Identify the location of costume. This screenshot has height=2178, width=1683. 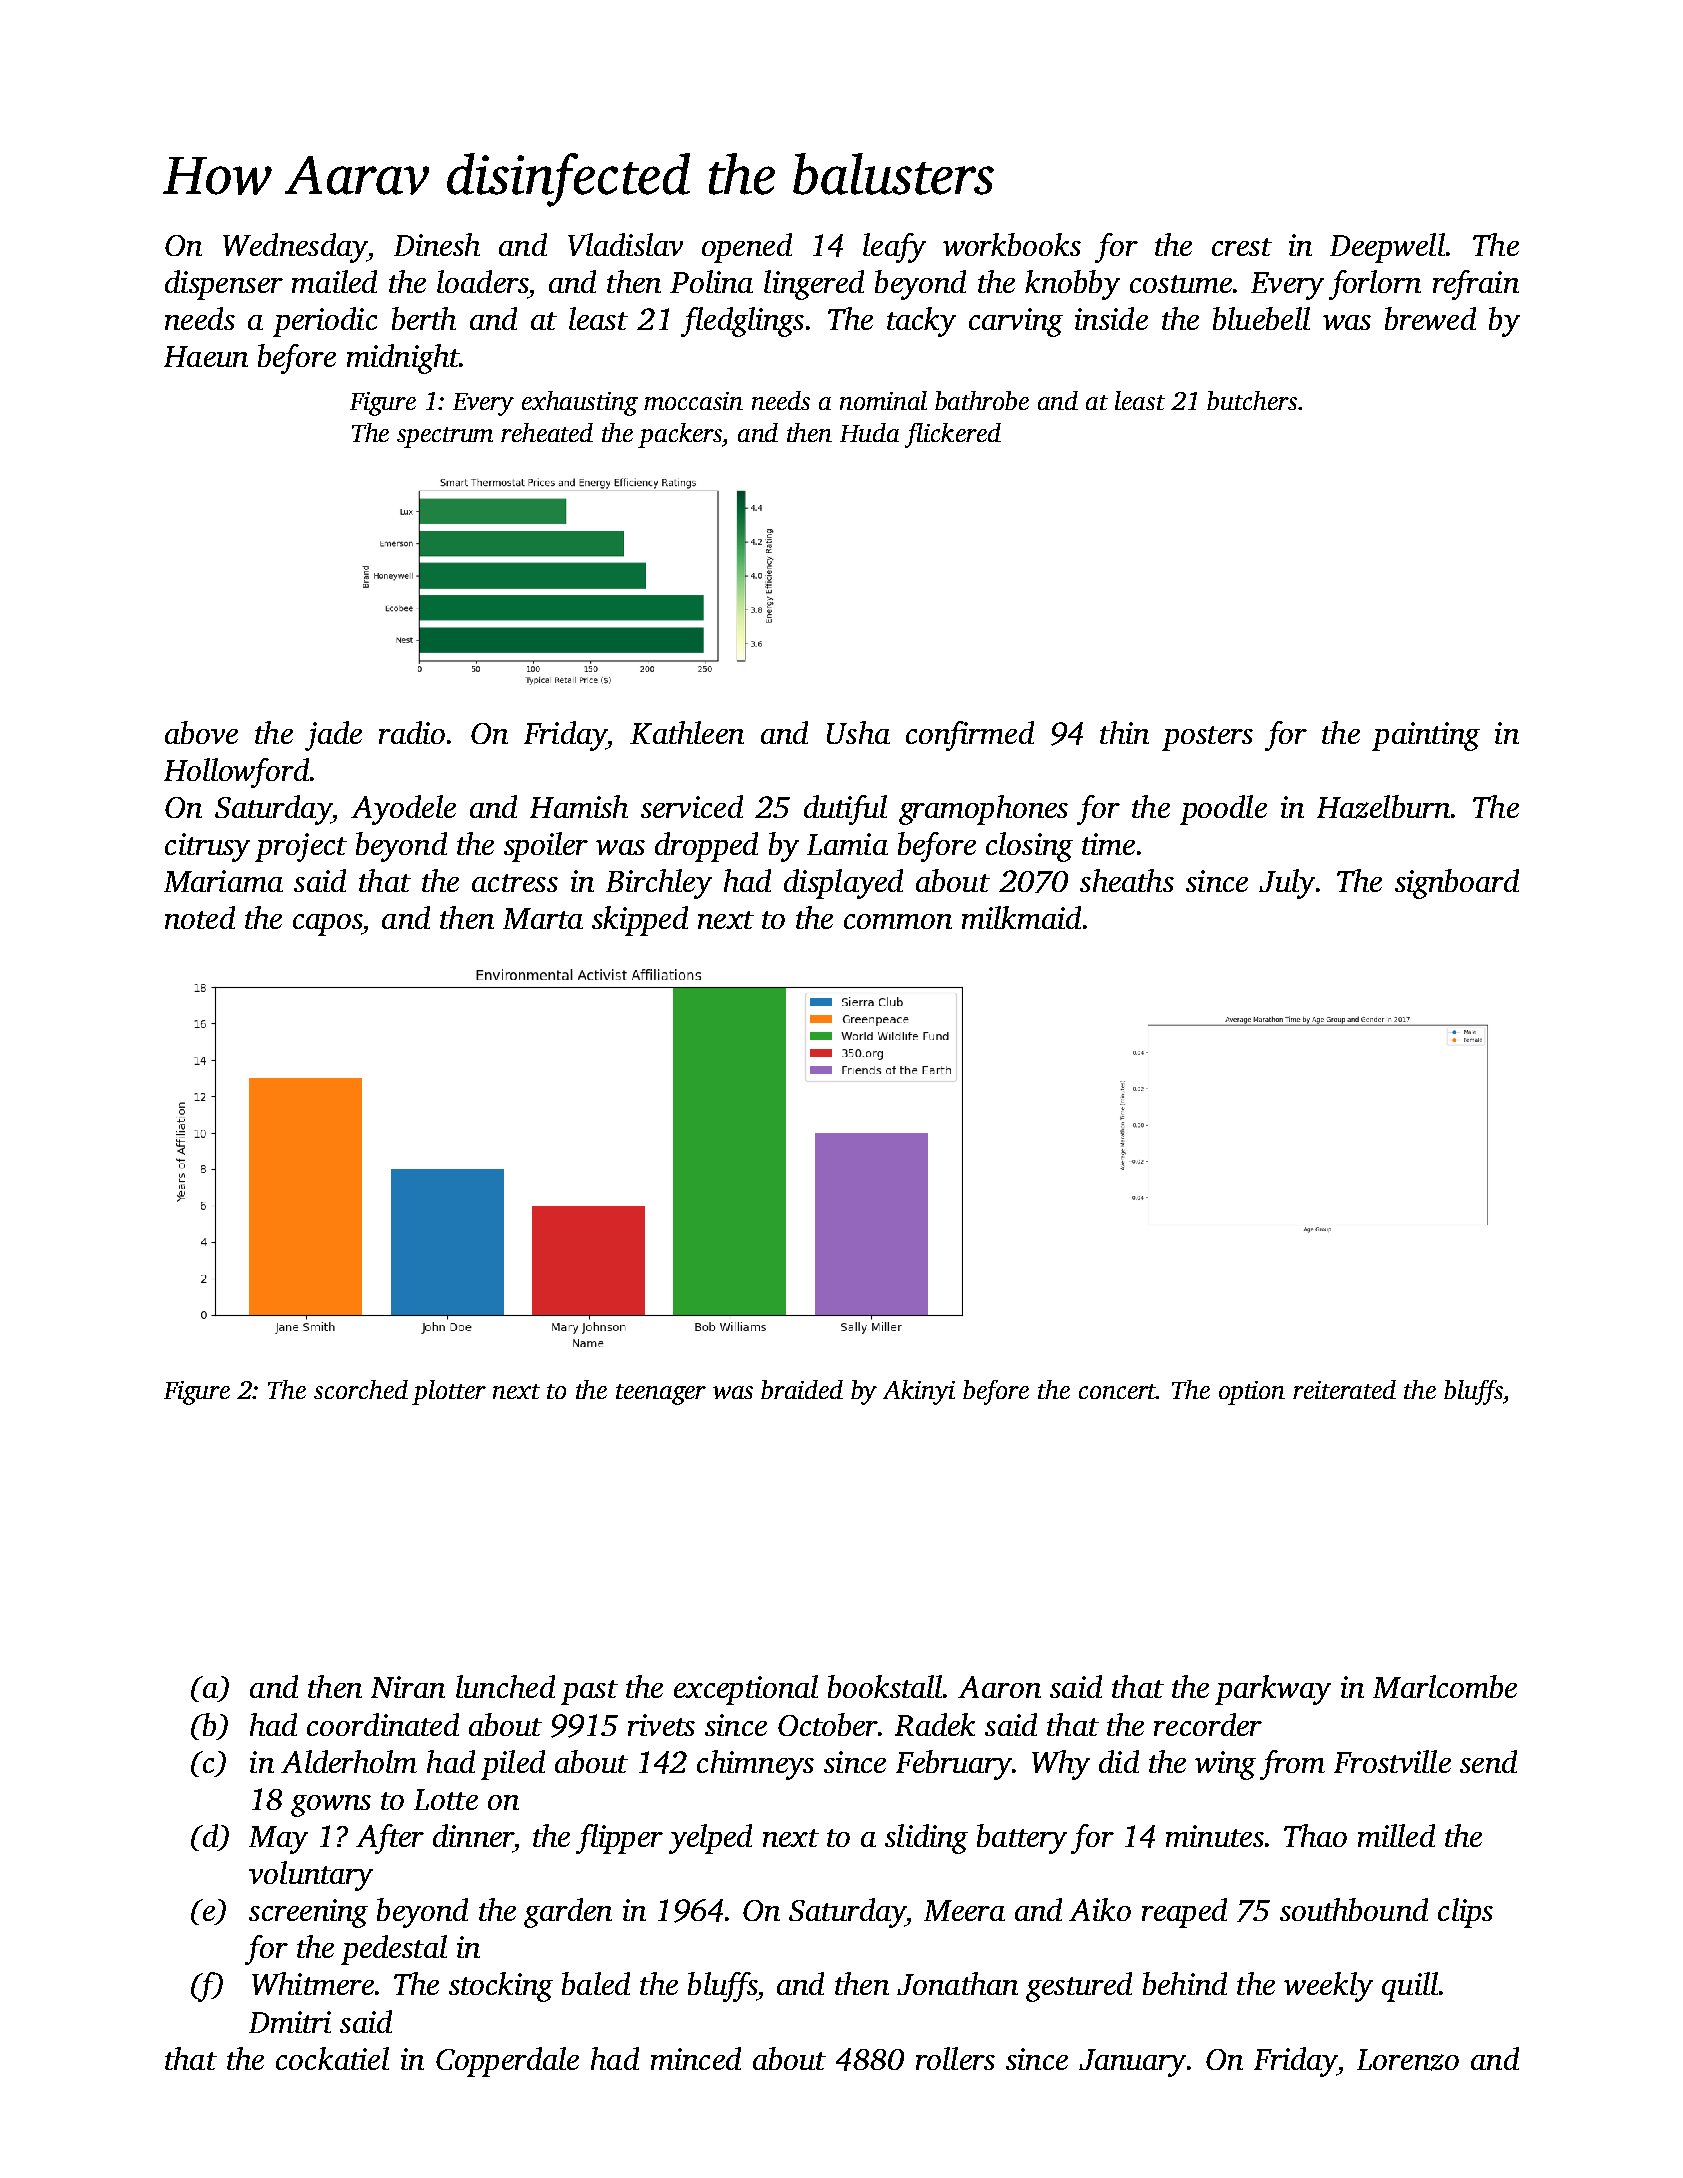
(1181, 284).
